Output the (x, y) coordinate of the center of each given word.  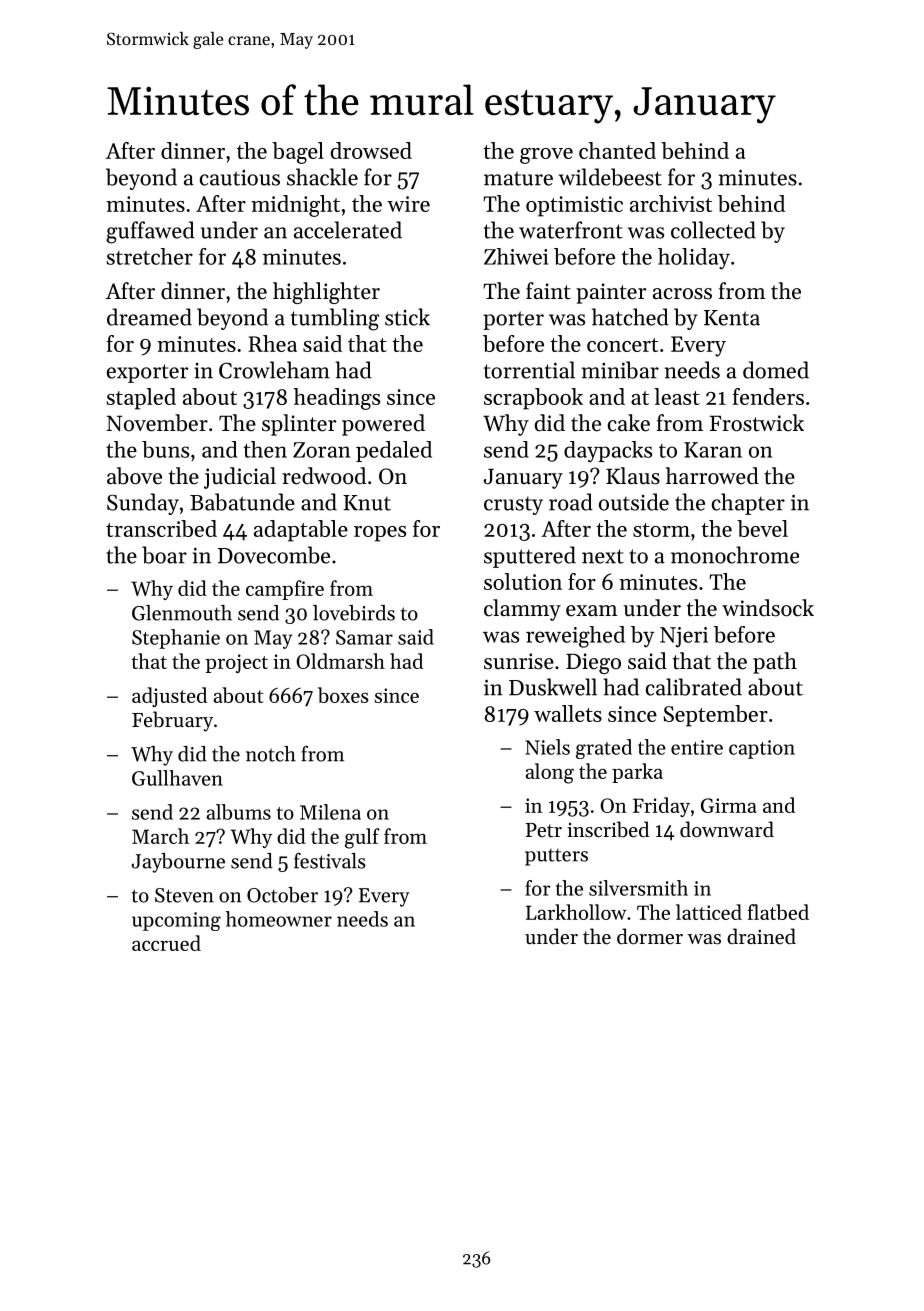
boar (164, 555)
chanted (617, 150)
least (677, 396)
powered (383, 425)
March (160, 836)
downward (727, 829)
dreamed (149, 317)
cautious (240, 178)
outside (634, 502)
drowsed (371, 150)
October (282, 895)
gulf (362, 838)
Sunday (143, 504)
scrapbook (533, 399)
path (775, 663)
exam (592, 611)
